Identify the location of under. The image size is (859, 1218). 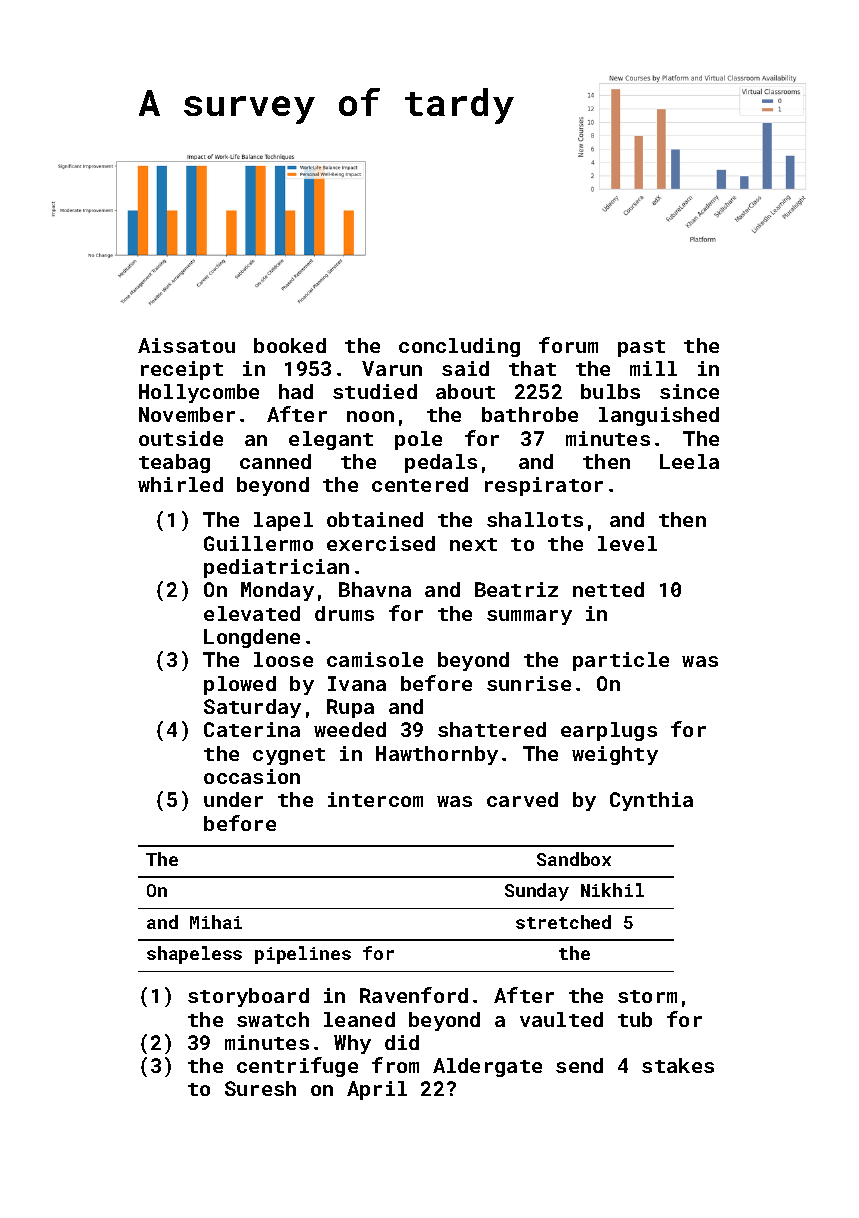
(233, 799).
